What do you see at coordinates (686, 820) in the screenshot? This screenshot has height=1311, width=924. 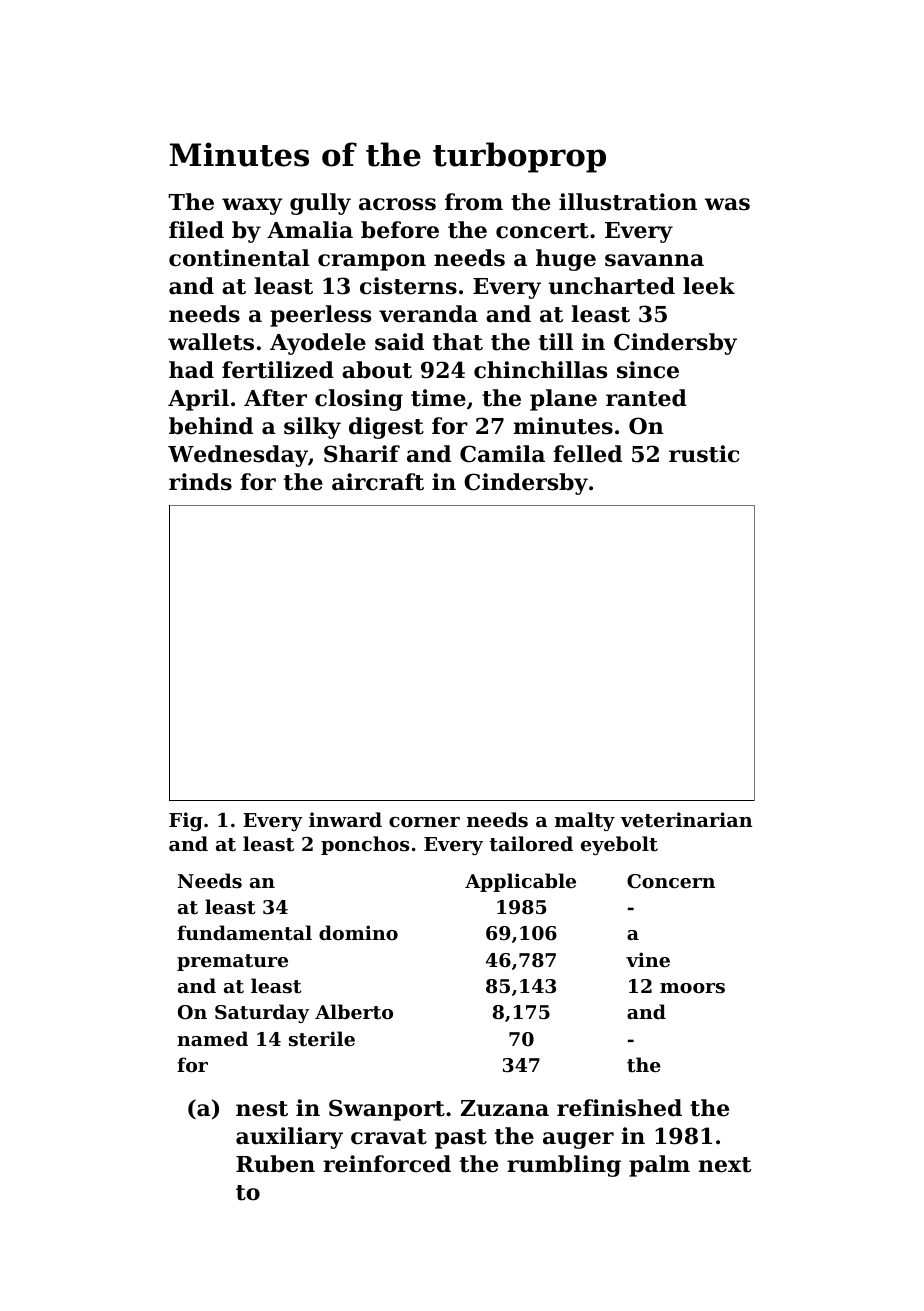 I see `veterinarian` at bounding box center [686, 820].
